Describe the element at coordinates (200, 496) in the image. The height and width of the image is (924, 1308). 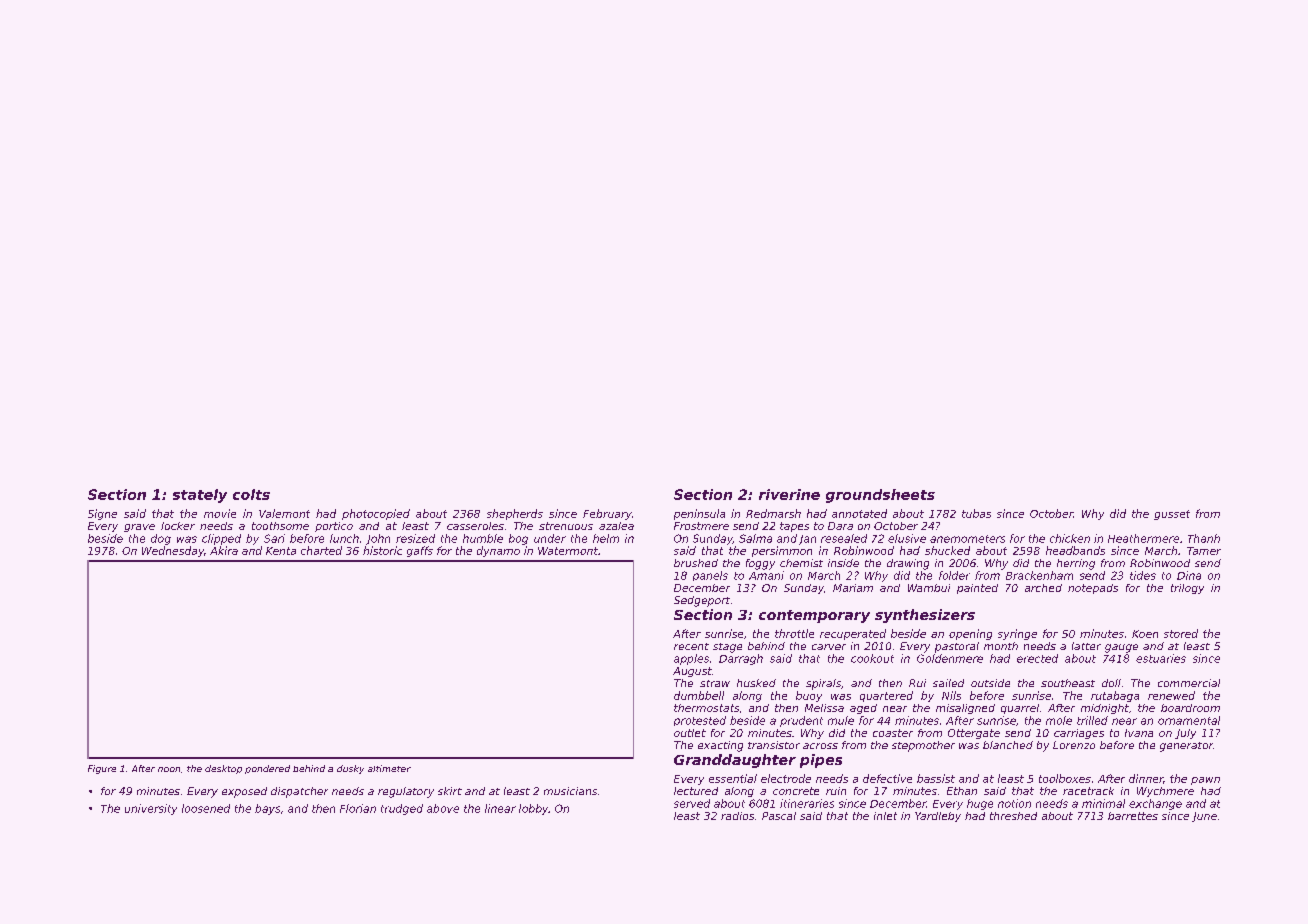
I see `stately` at that location.
